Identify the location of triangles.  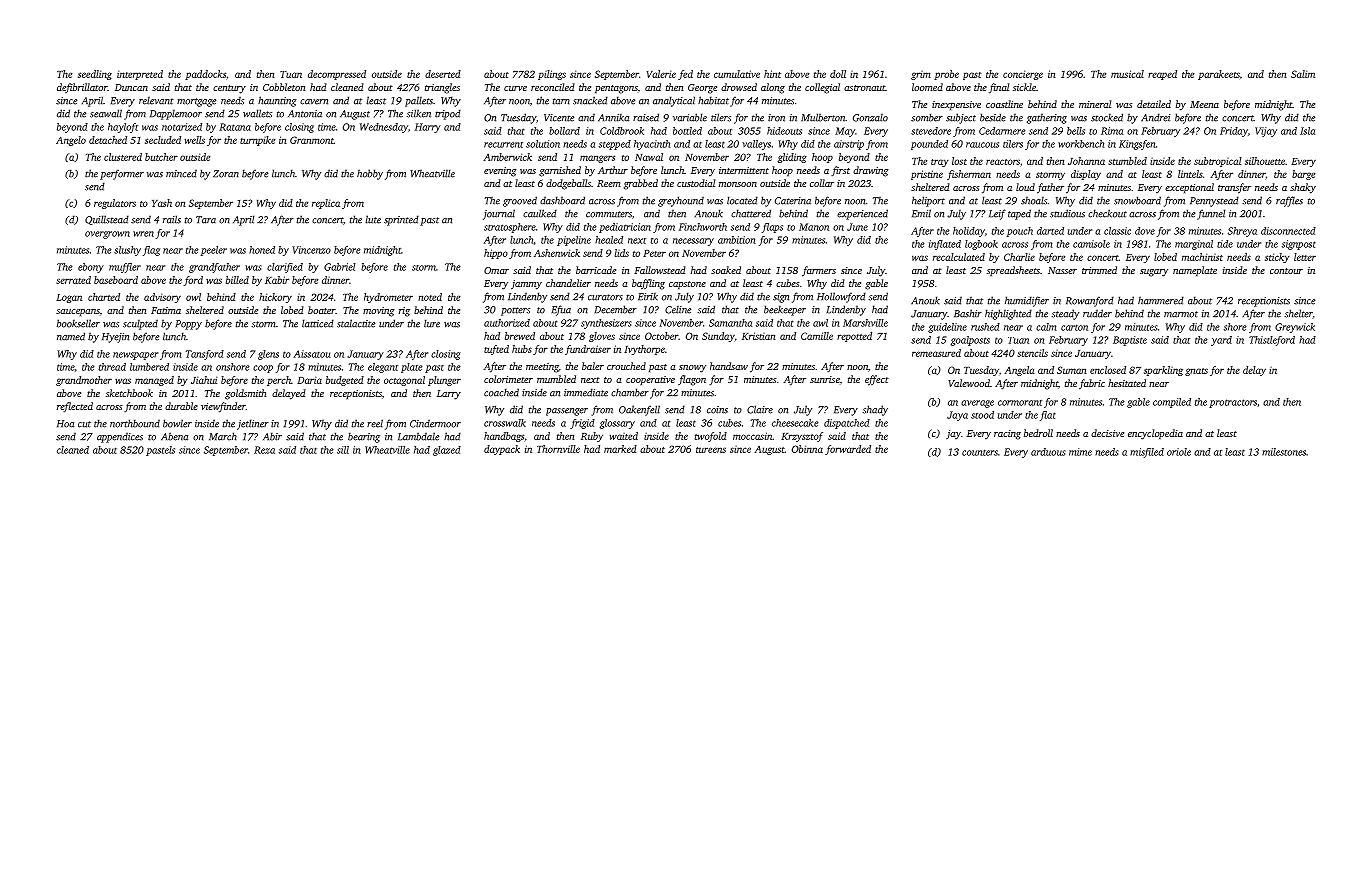
(442, 88).
